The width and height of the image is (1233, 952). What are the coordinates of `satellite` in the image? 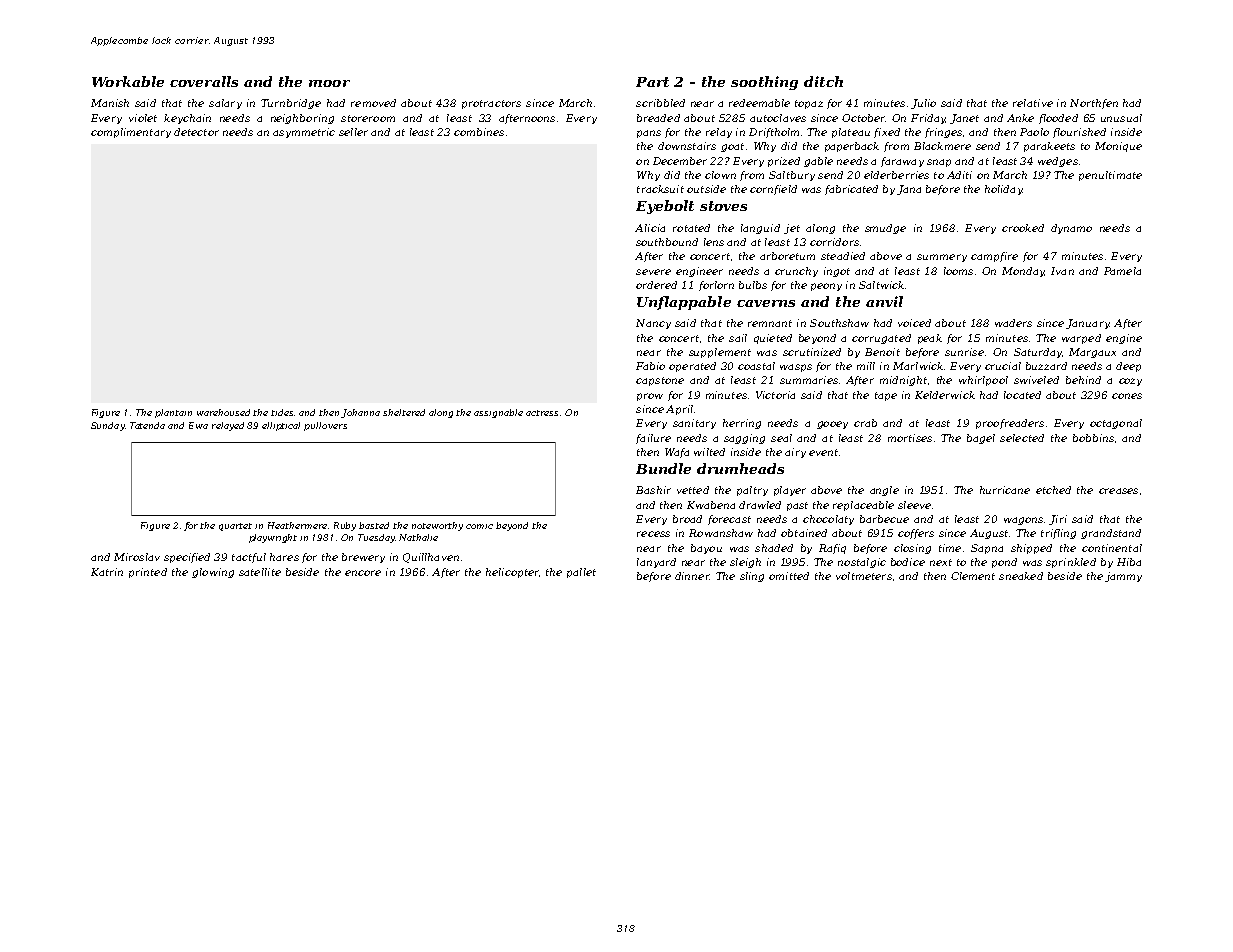 It's located at (260, 572).
